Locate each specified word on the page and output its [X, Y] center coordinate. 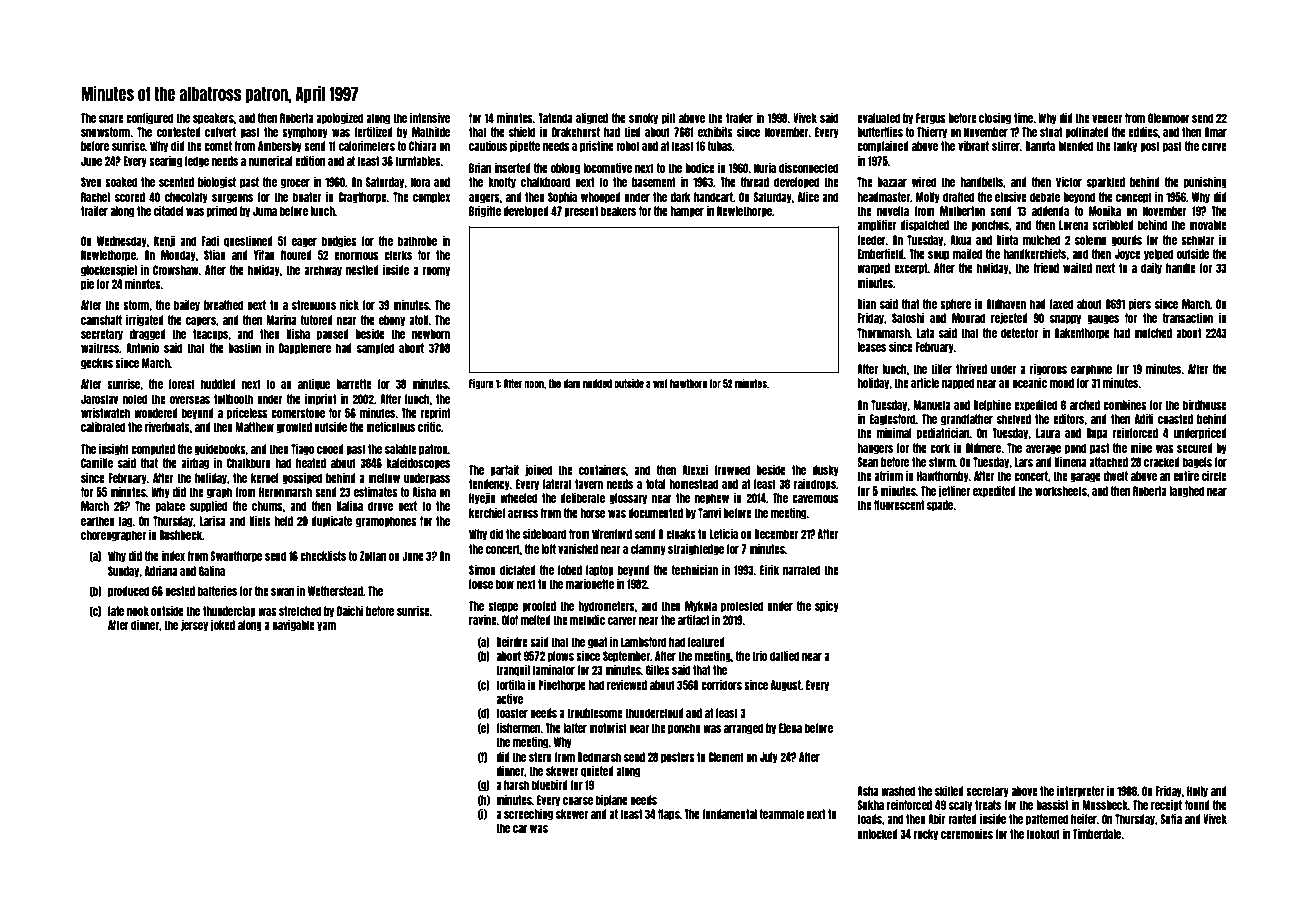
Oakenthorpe [1082, 334]
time [1024, 118]
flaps [669, 815]
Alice [808, 197]
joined [538, 471]
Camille [97, 463]
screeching [528, 815]
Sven [91, 182]
